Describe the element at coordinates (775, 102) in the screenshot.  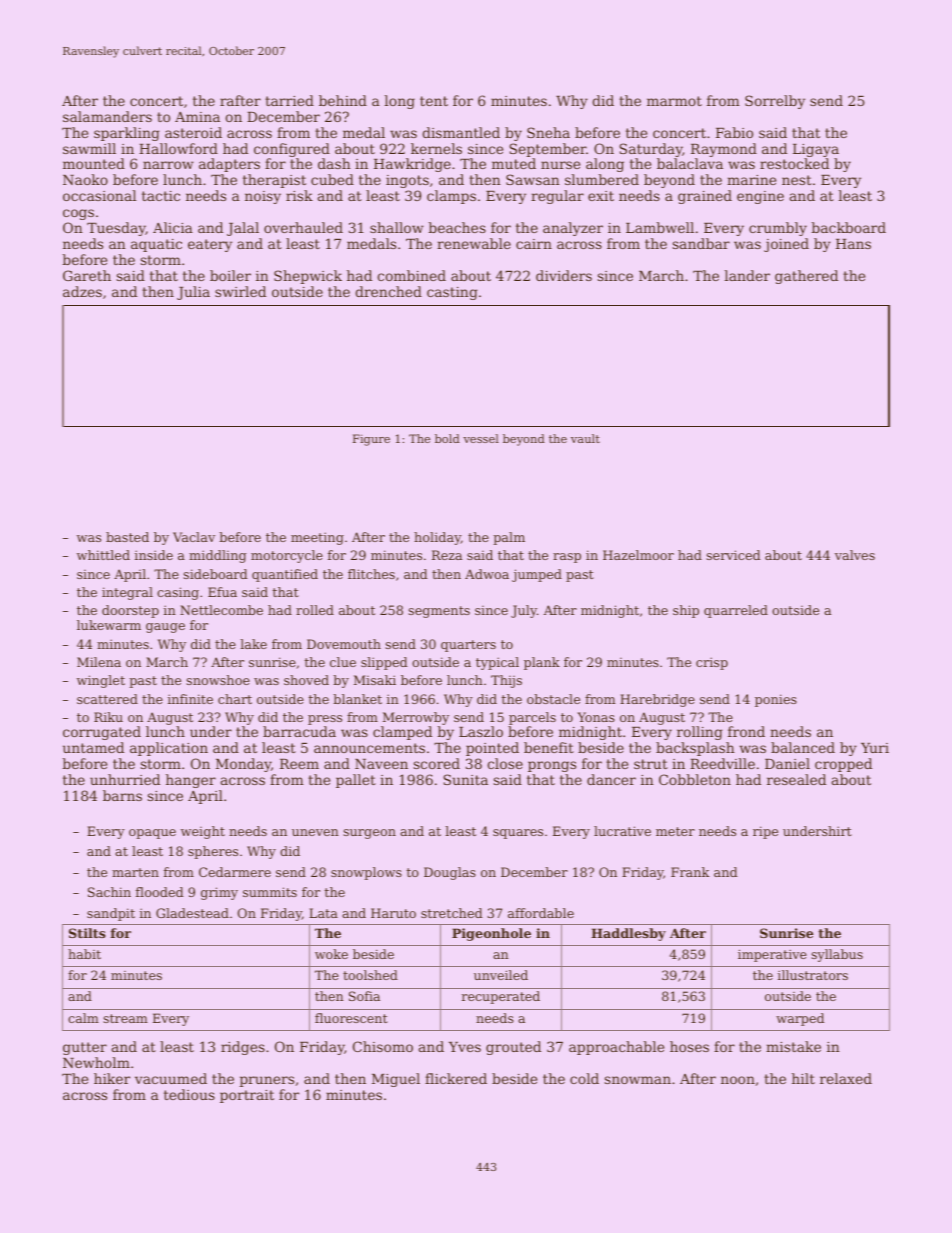
I see `Sorrelby` at that location.
